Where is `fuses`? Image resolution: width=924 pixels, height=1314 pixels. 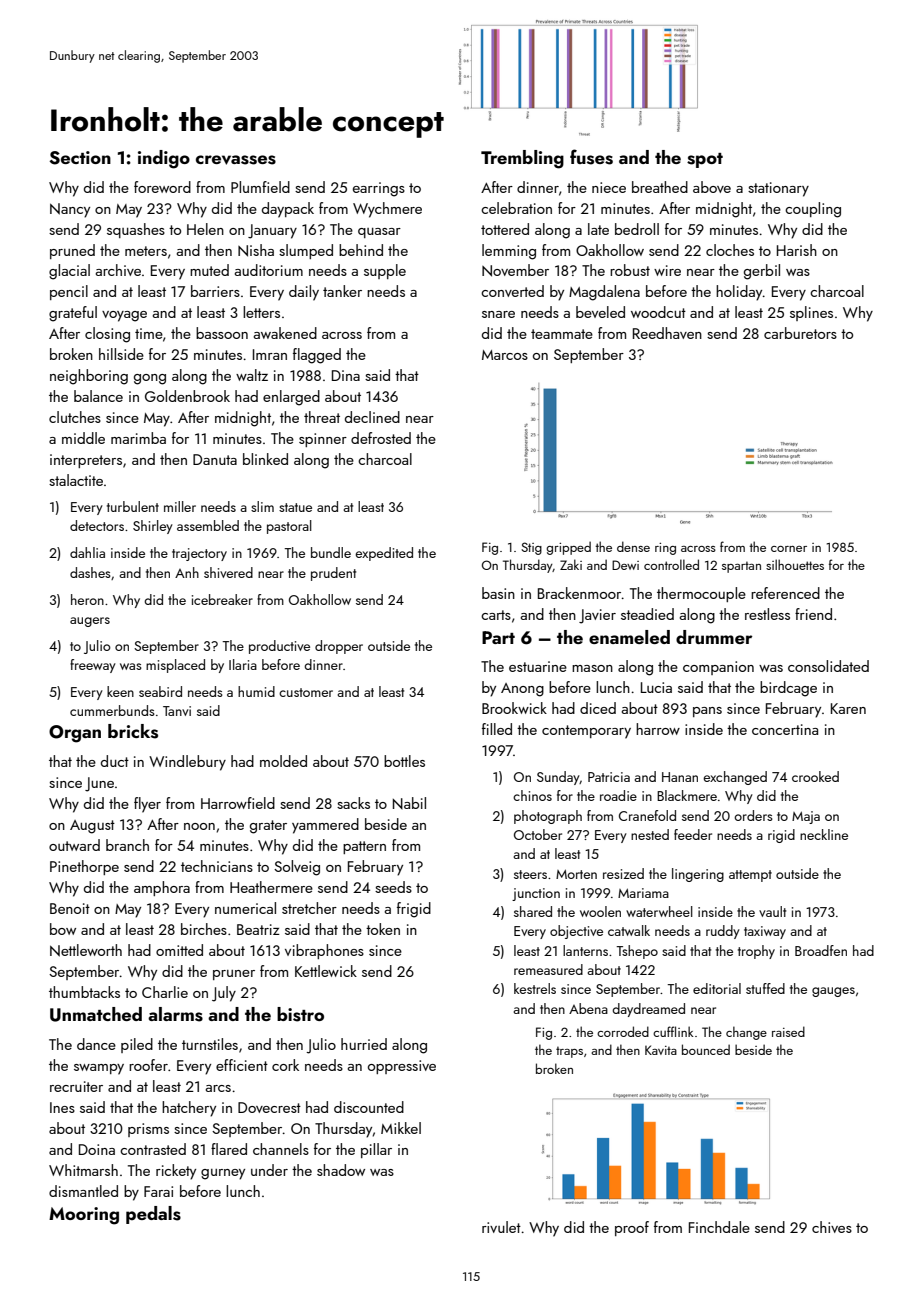 fuses is located at coordinates (591, 157).
